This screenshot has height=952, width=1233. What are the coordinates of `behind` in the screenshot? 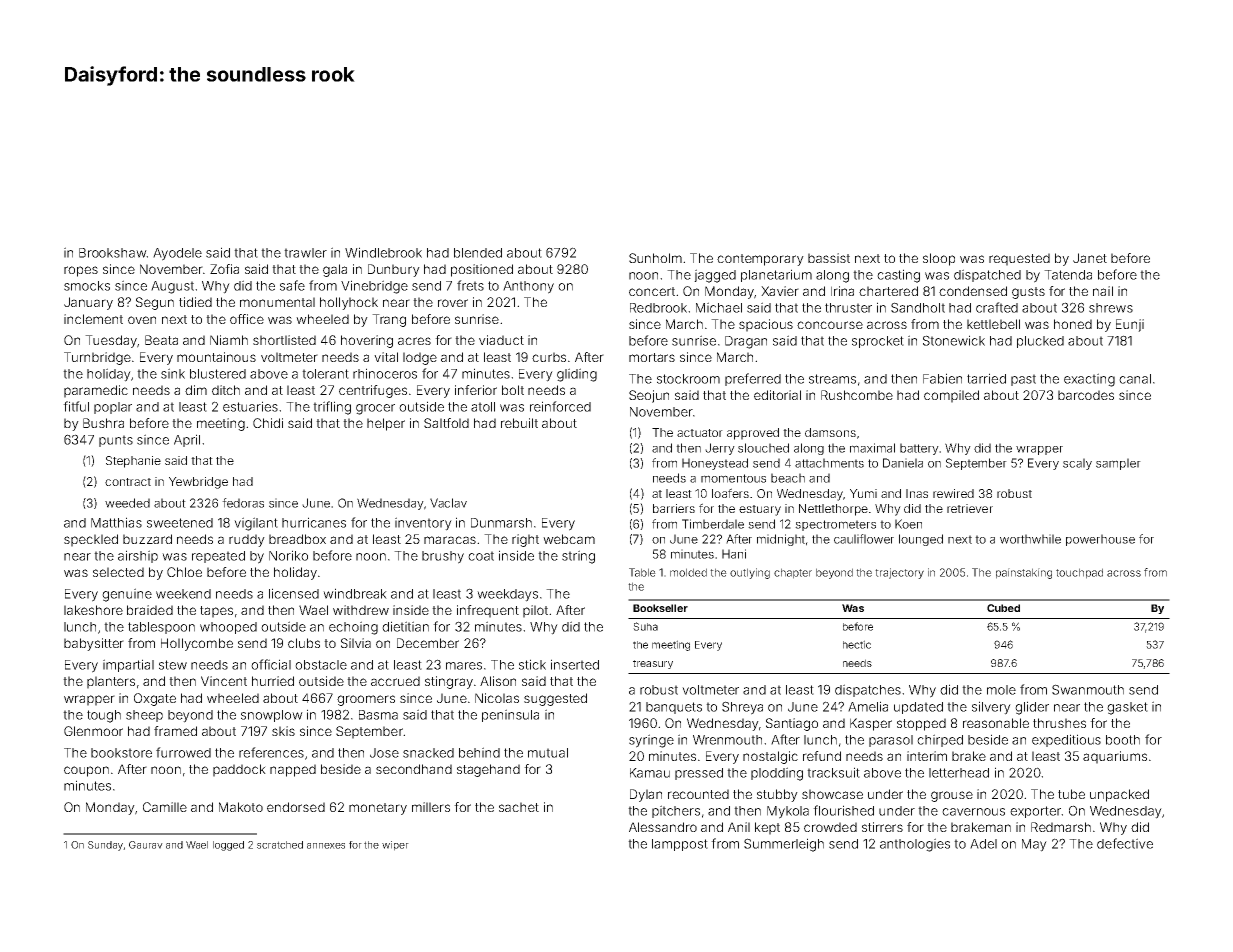 It's located at (479, 752).
